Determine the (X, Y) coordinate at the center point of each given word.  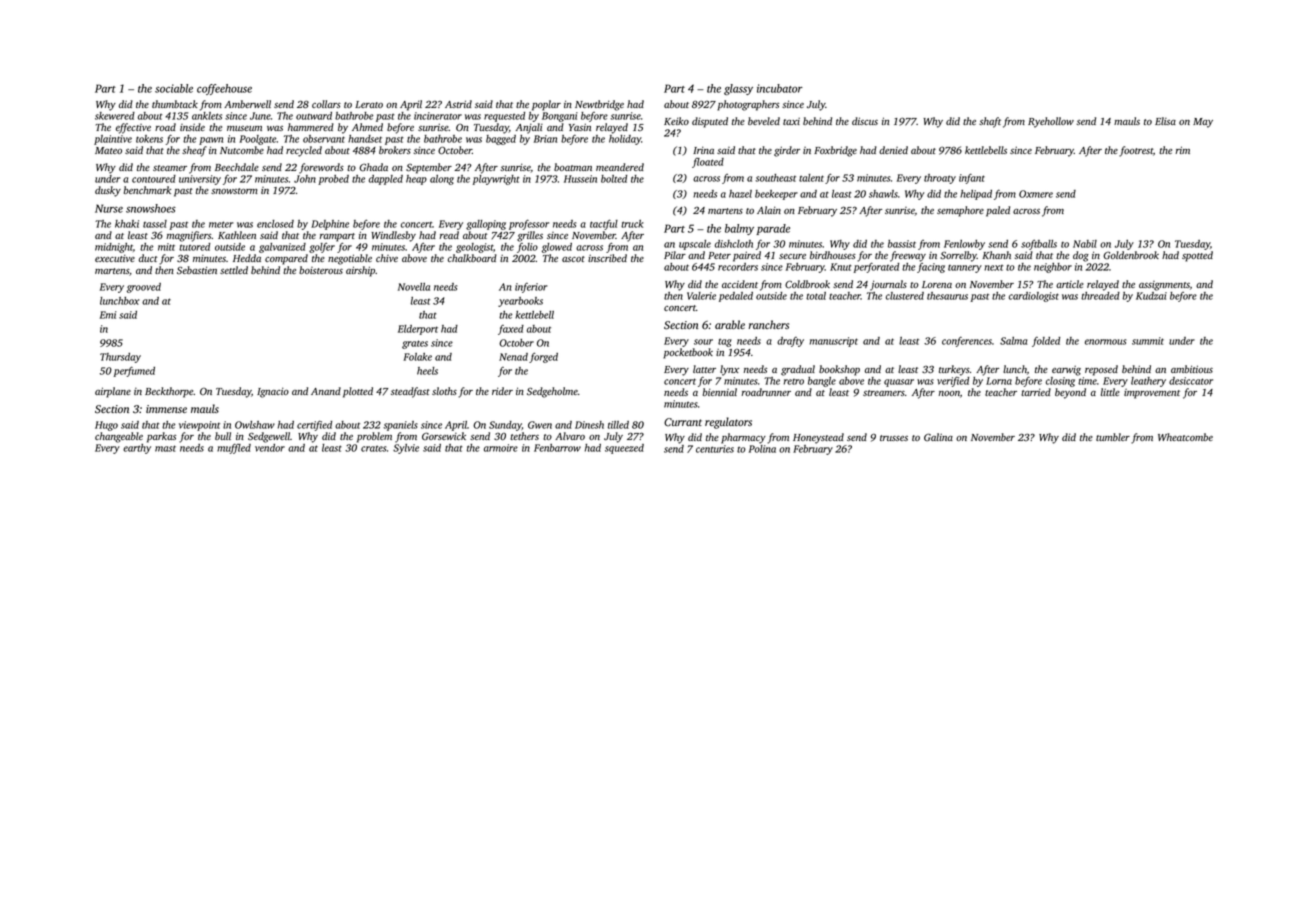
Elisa (1165, 121)
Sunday (505, 426)
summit (1148, 341)
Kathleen (237, 235)
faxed (511, 330)
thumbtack (175, 104)
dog (1081, 256)
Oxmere (1036, 194)
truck (632, 224)
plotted (358, 392)
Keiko (676, 121)
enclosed (275, 224)
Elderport (418, 330)
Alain (769, 210)
